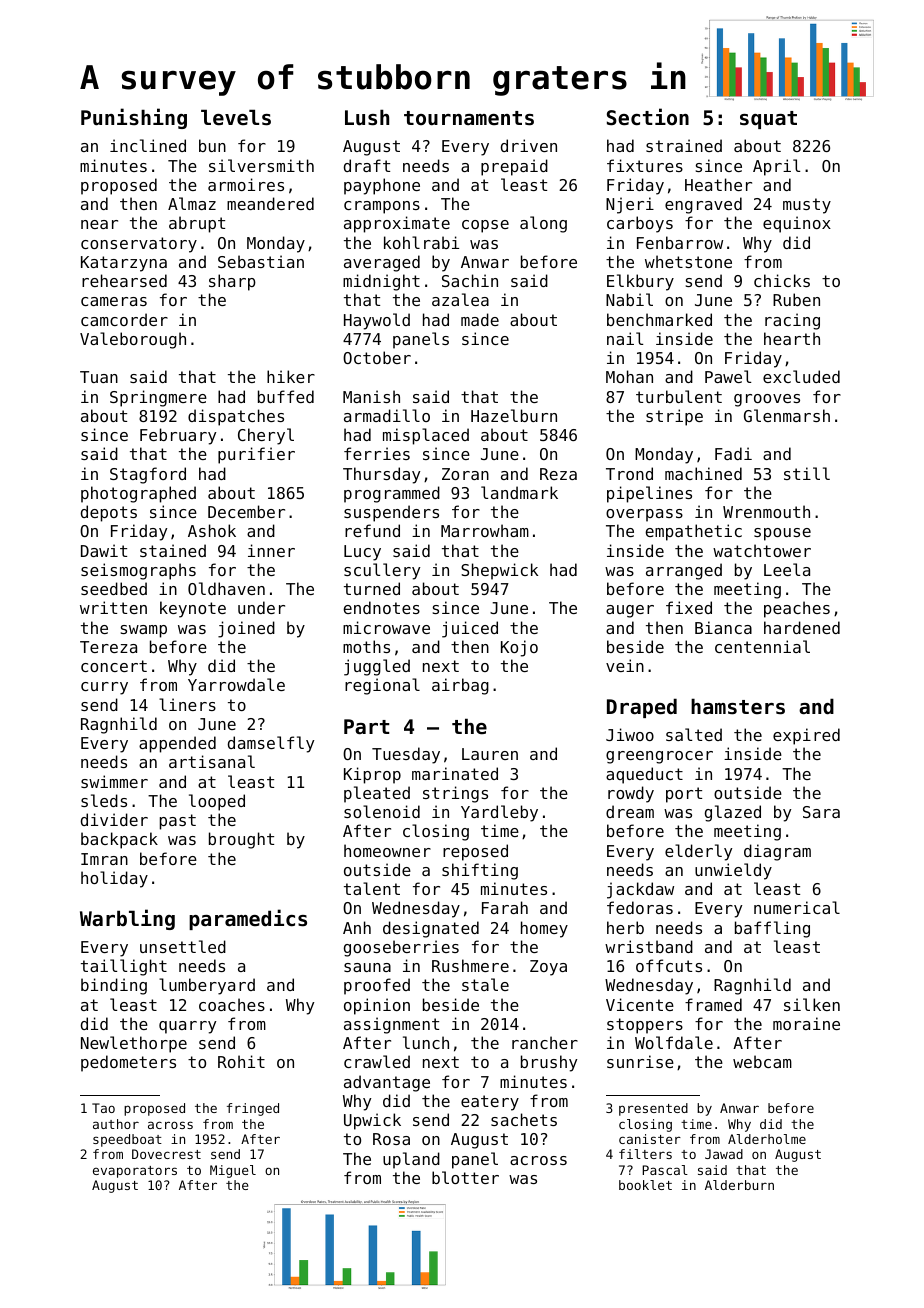 The width and height of the page is (924, 1308). Describe the element at coordinates (514, 415) in the page. I see `Hazelburn` at that location.
